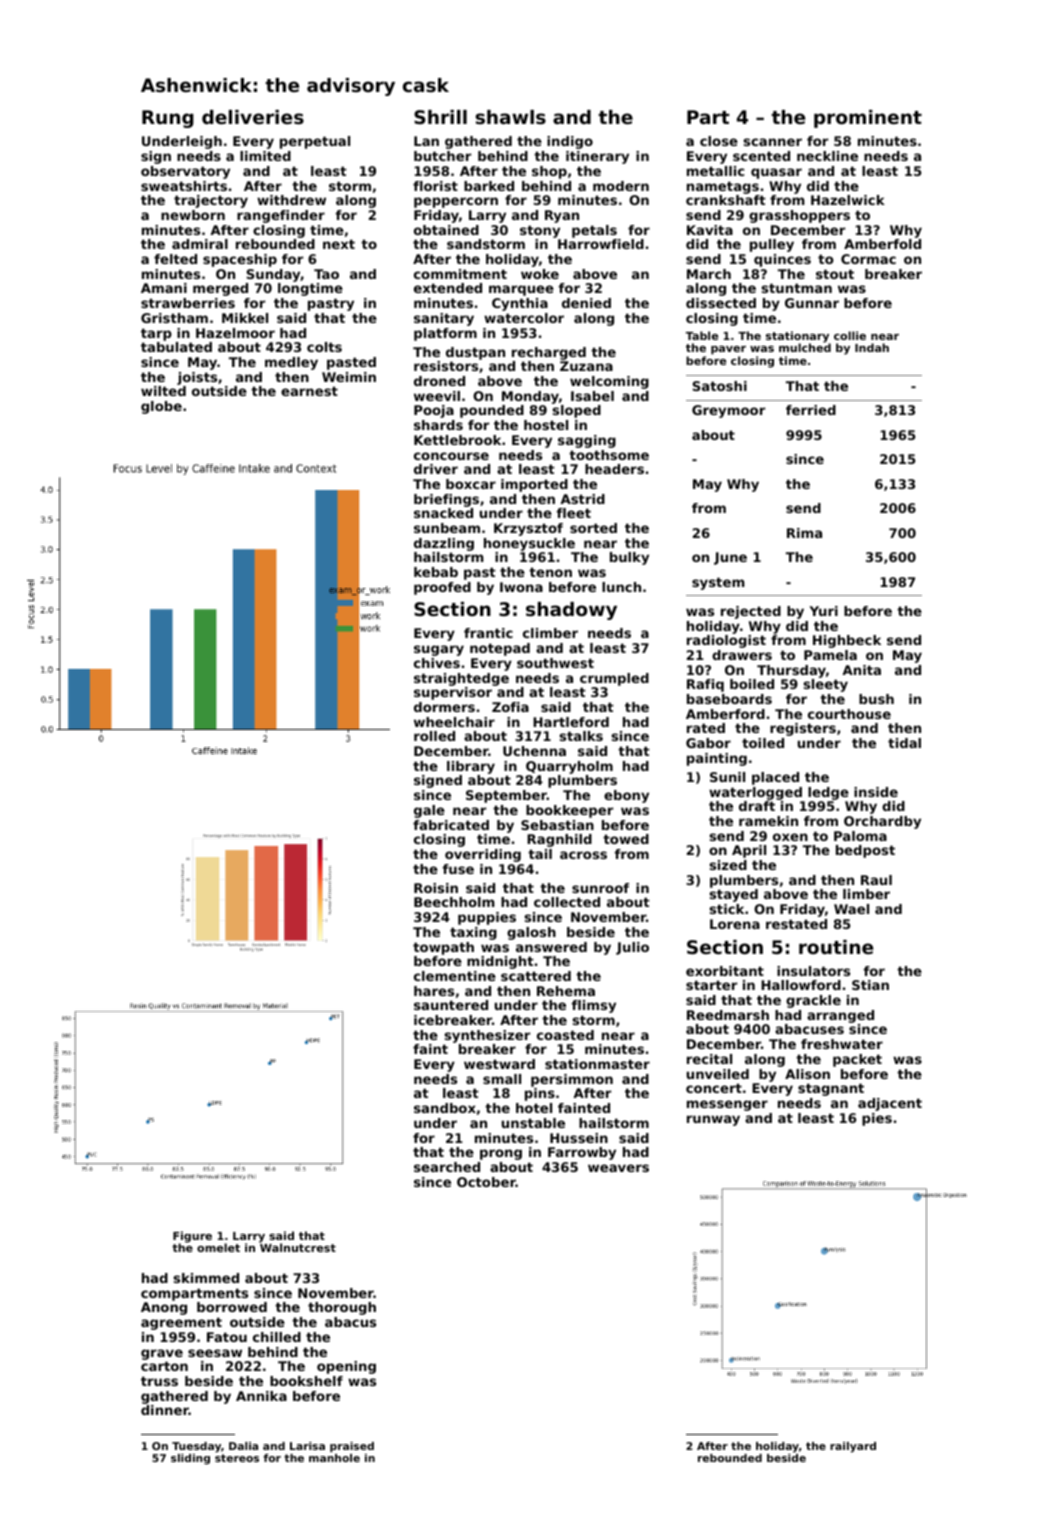 This screenshot has height=1540, width=1063. I want to click on rolled, so click(434, 736).
